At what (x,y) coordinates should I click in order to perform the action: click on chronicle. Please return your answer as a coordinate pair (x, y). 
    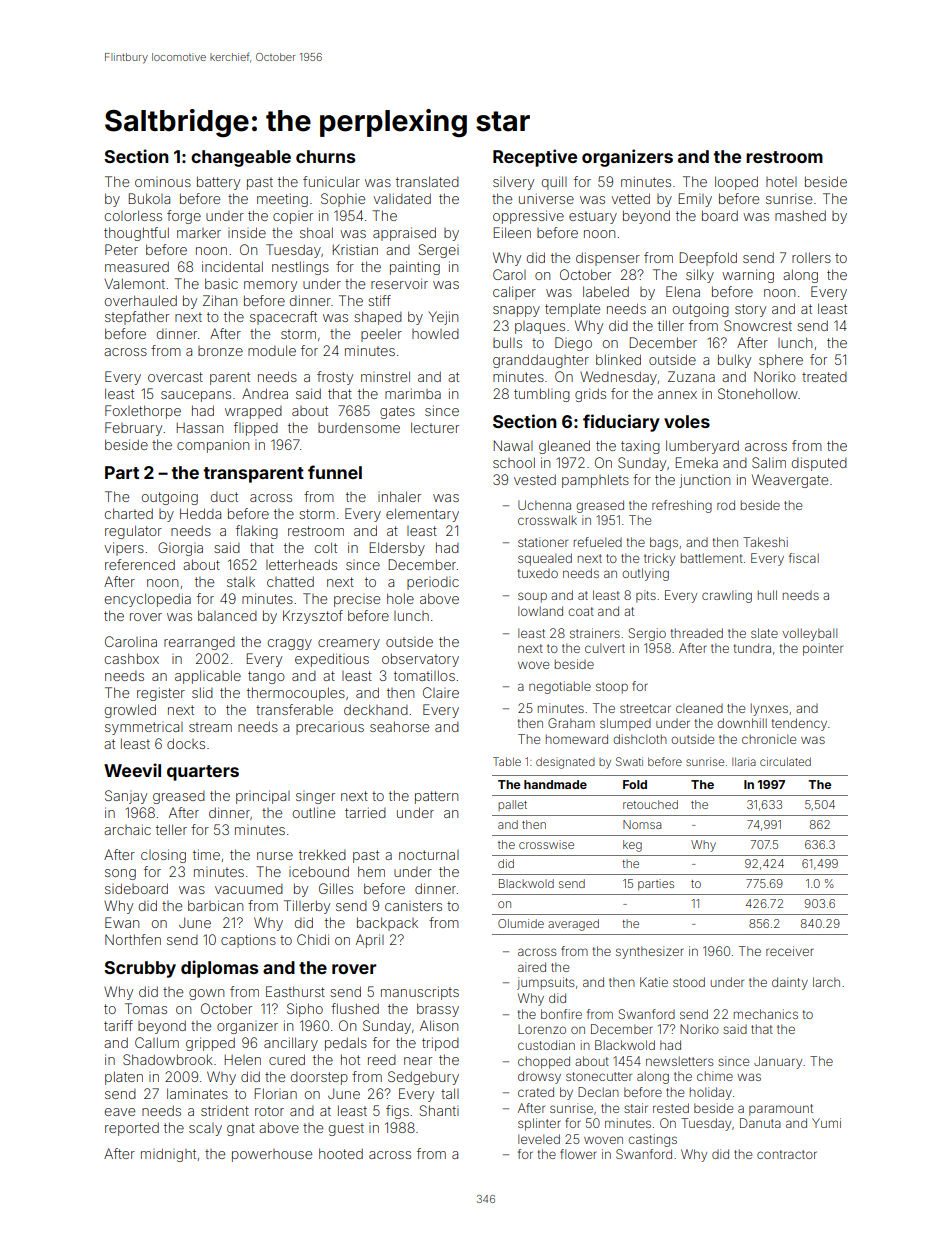
    Looking at the image, I should click on (769, 739).
